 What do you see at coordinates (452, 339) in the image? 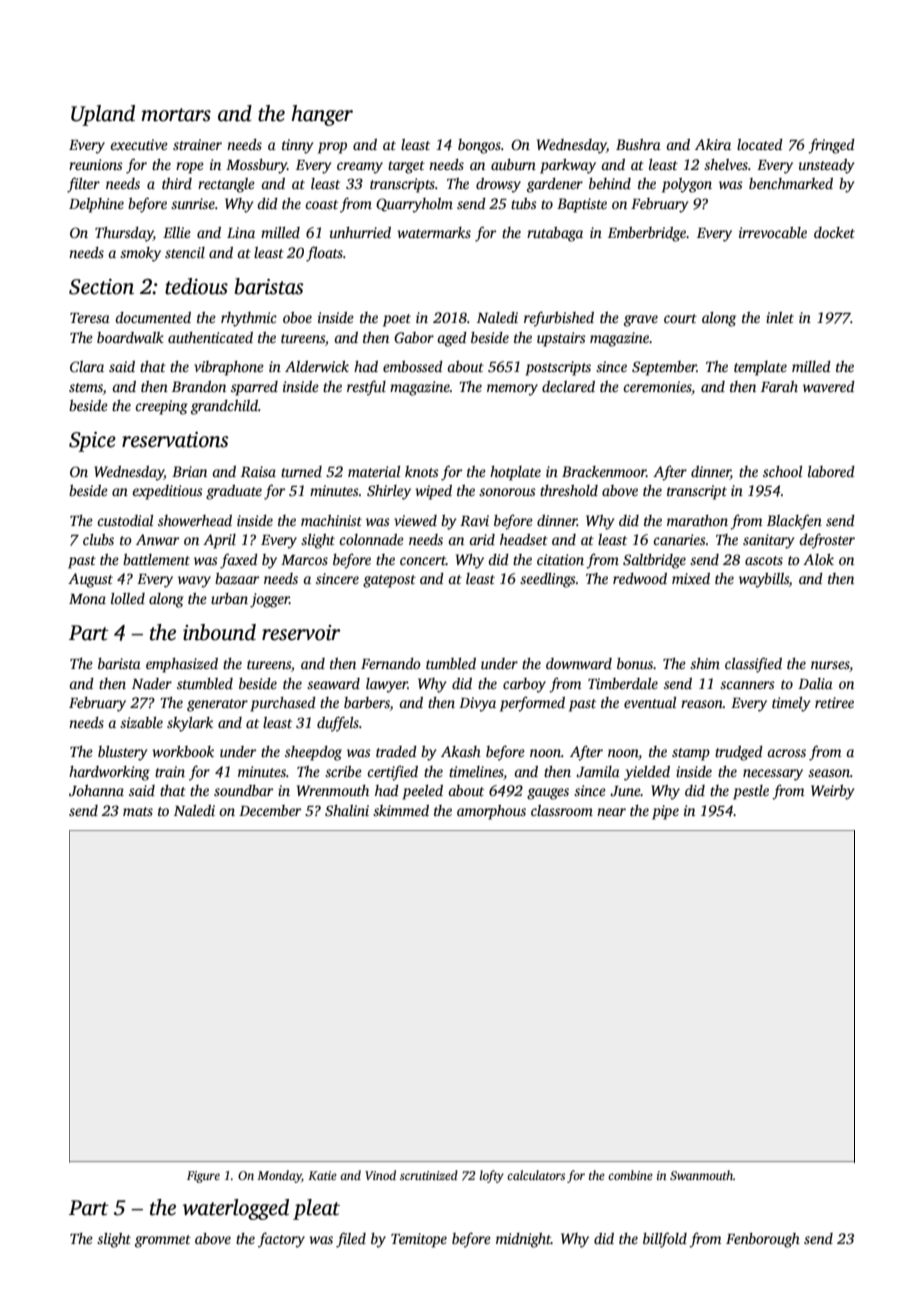
I see `aged` at bounding box center [452, 339].
